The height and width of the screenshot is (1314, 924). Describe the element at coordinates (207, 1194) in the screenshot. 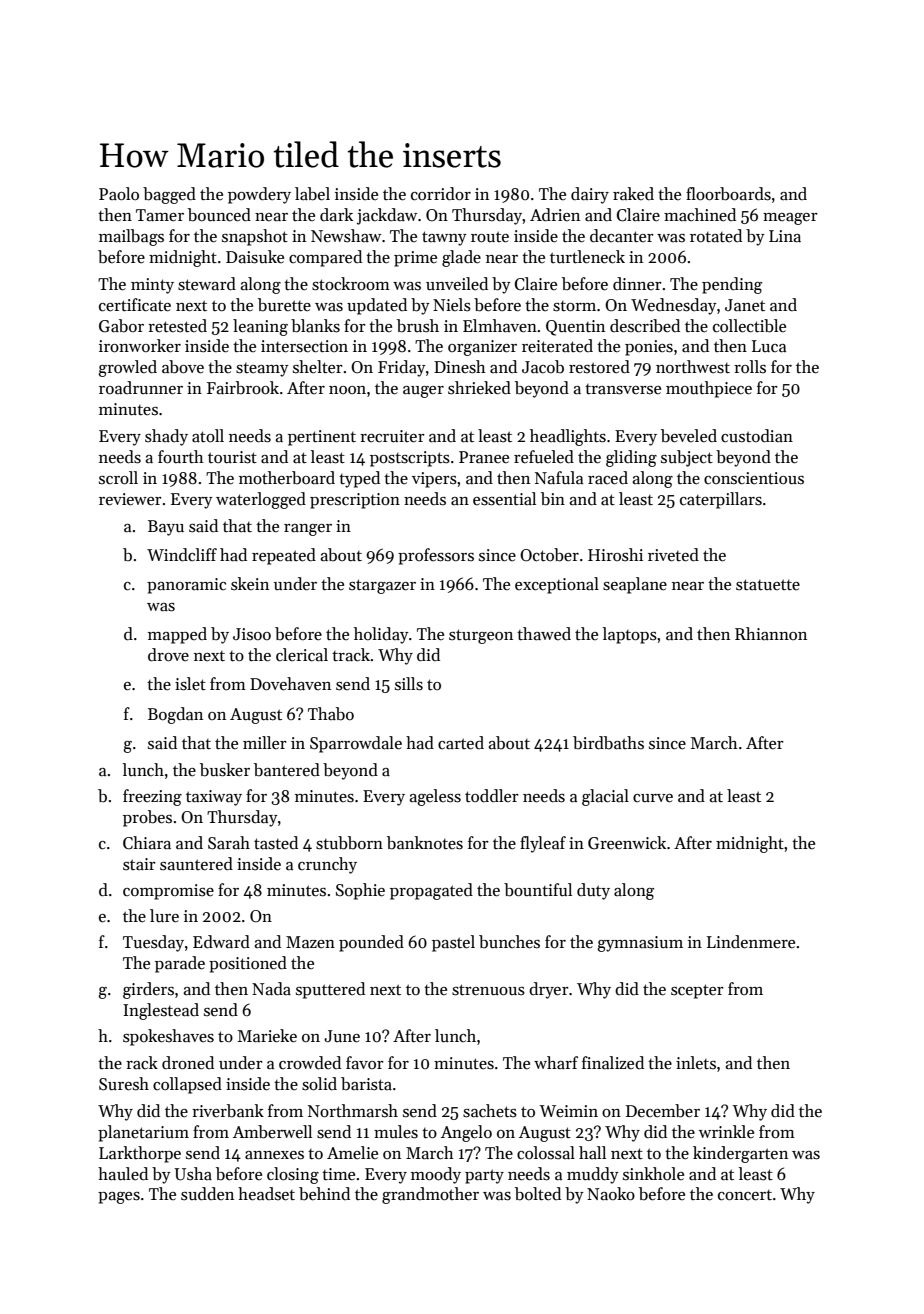

I see `sudden` at that location.
